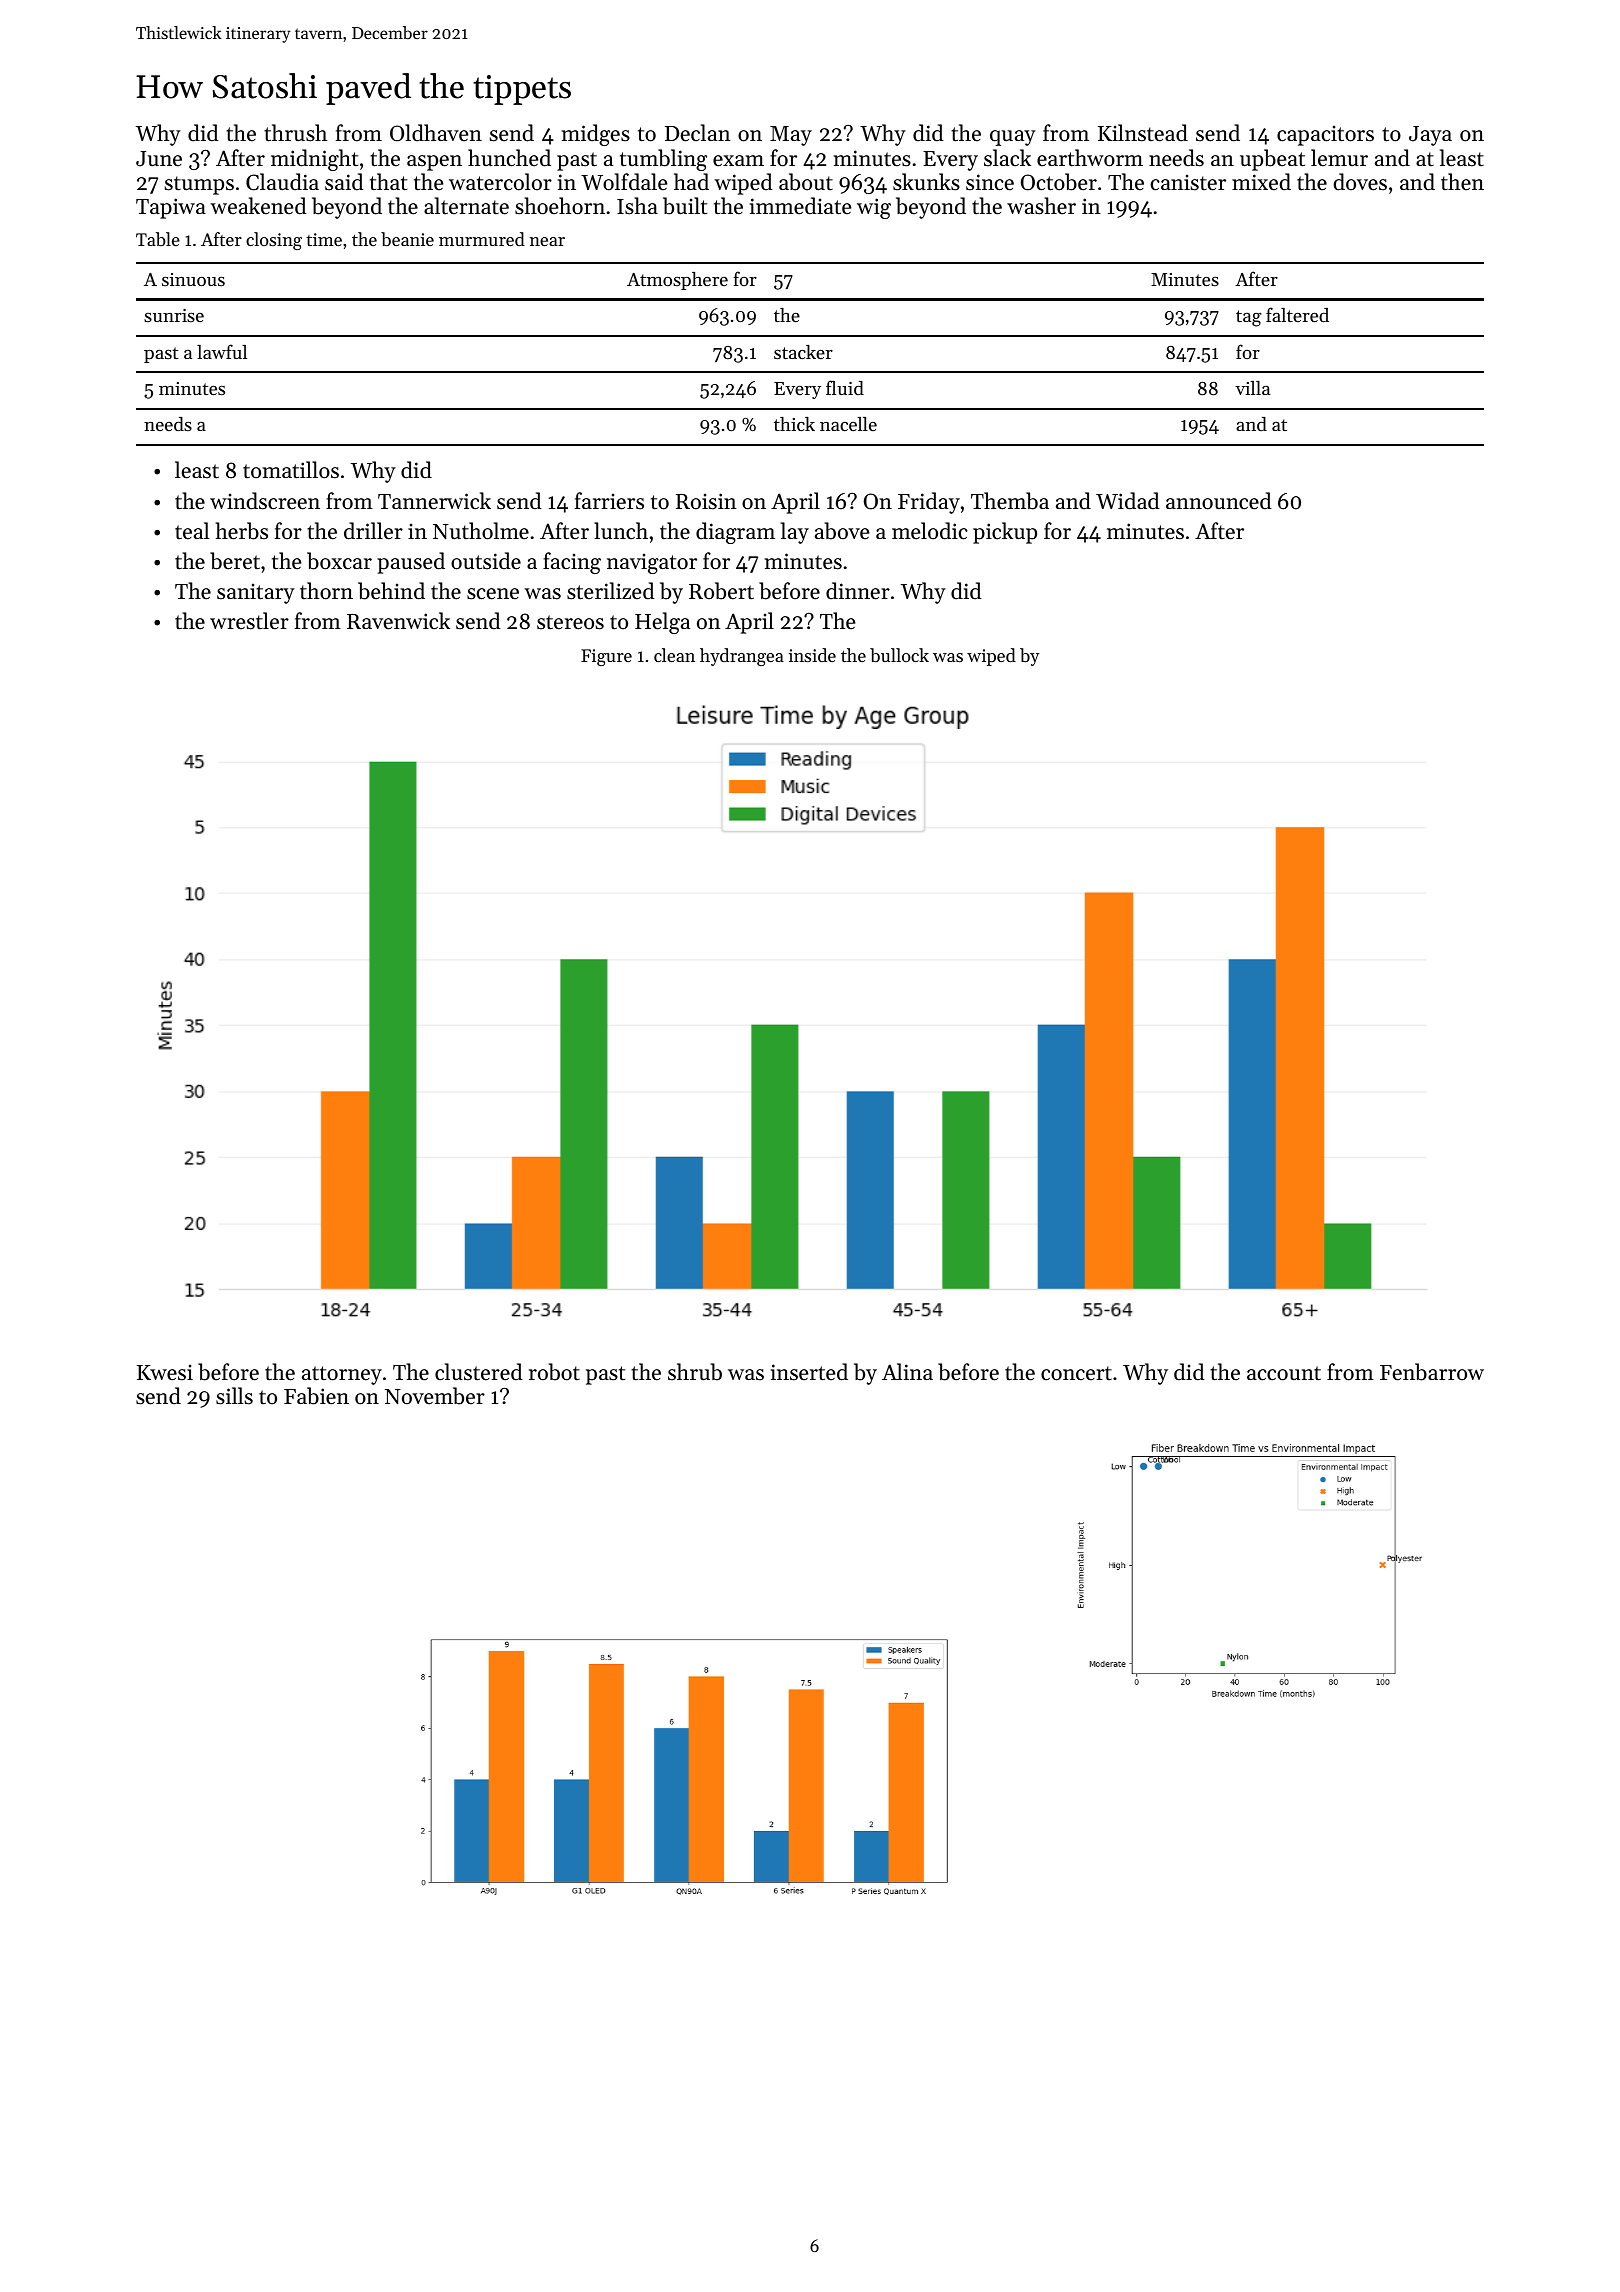 This screenshot has height=2292, width=1620. Describe the element at coordinates (1284, 1373) in the screenshot. I see `account` at that location.
